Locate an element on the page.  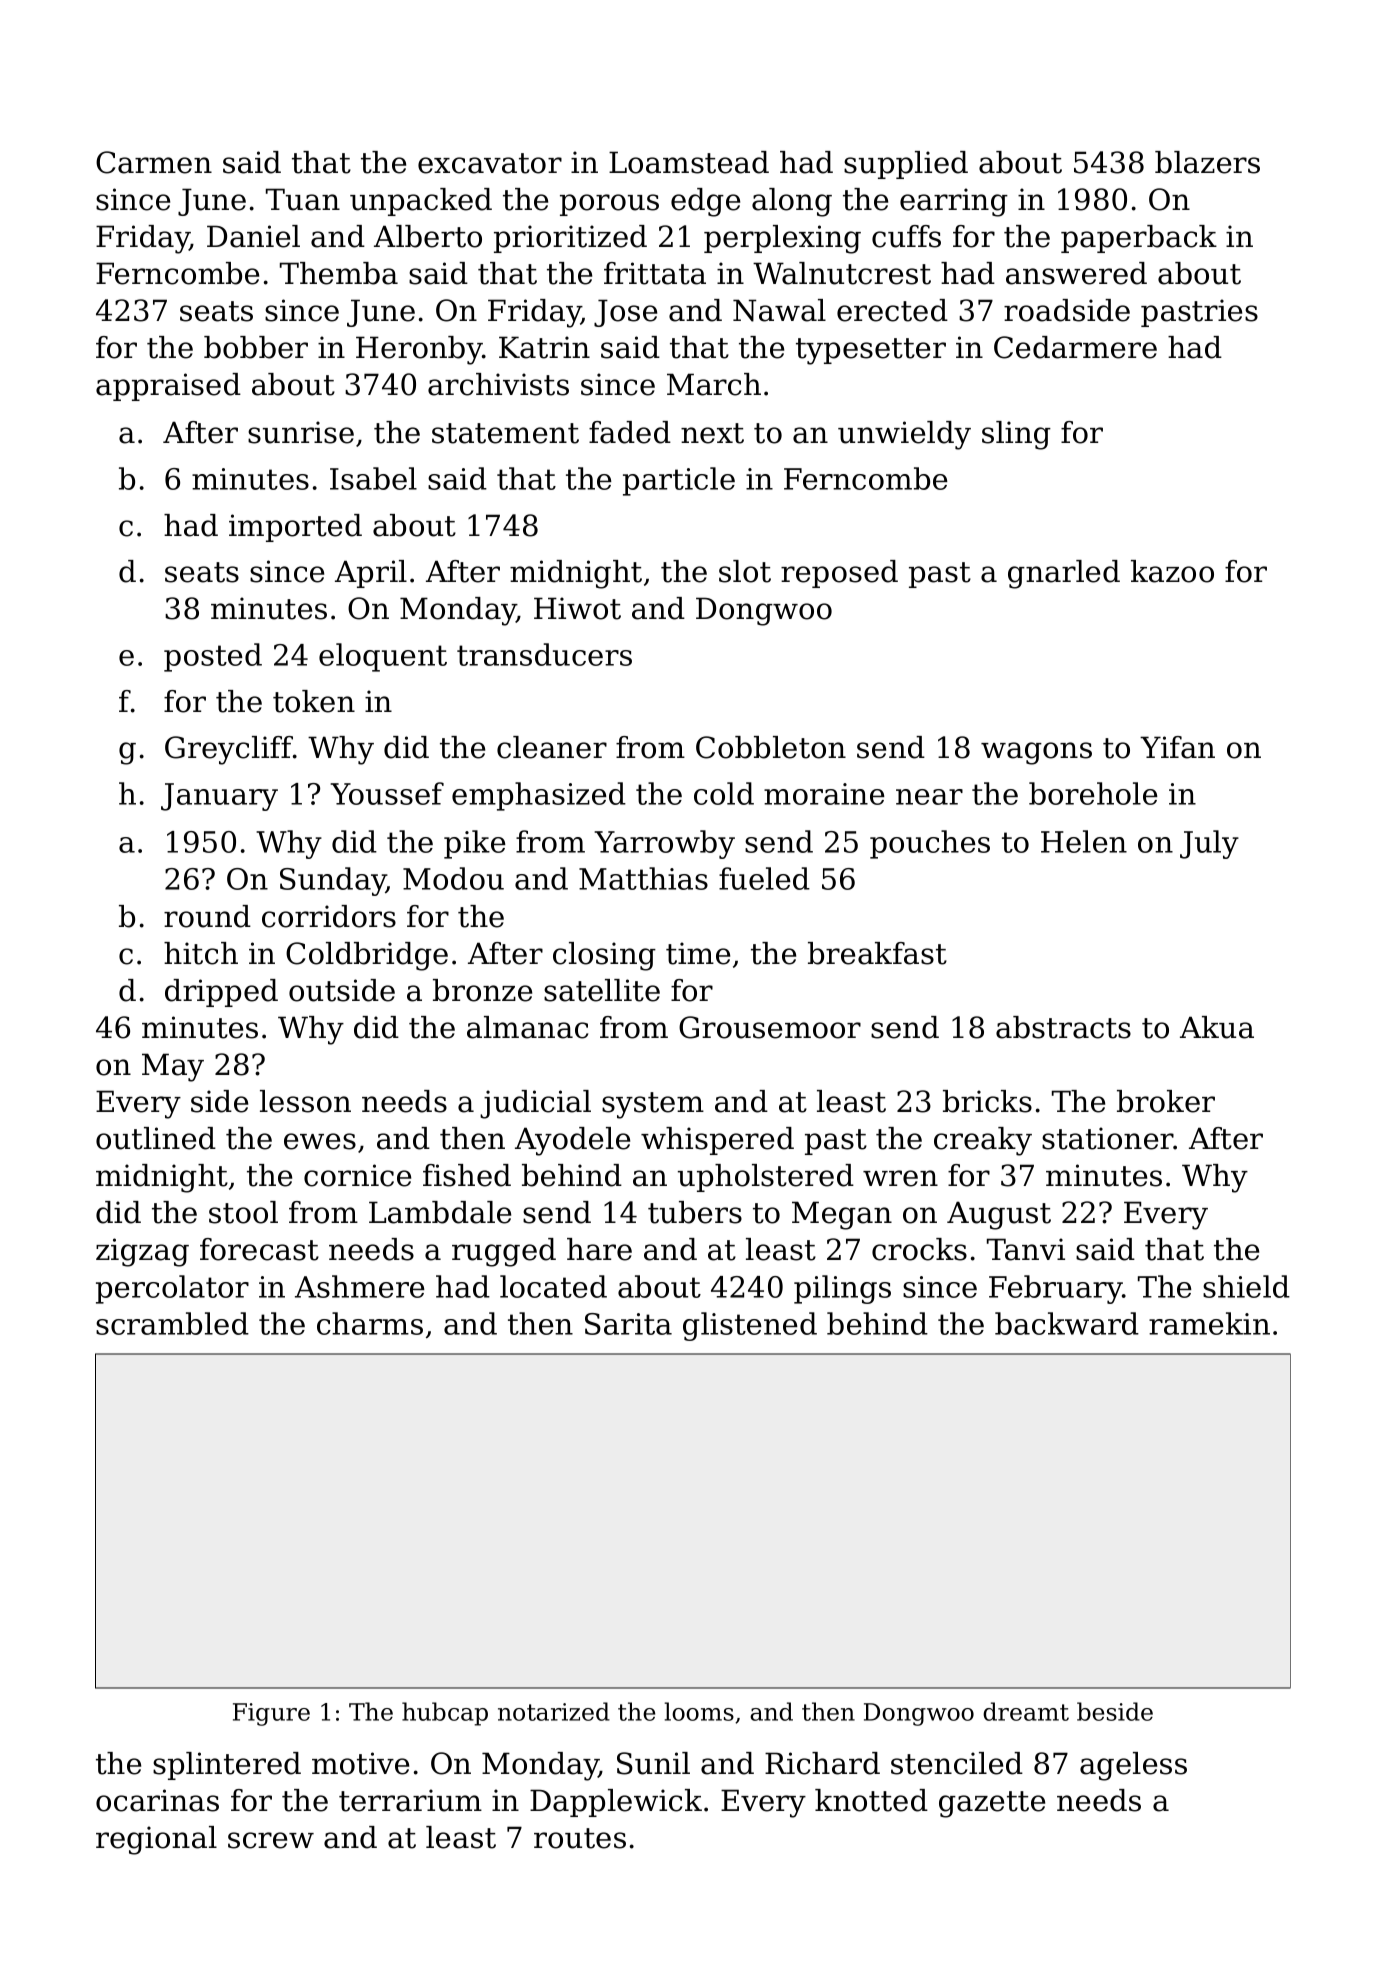
abstracts is located at coordinates (1063, 1027).
